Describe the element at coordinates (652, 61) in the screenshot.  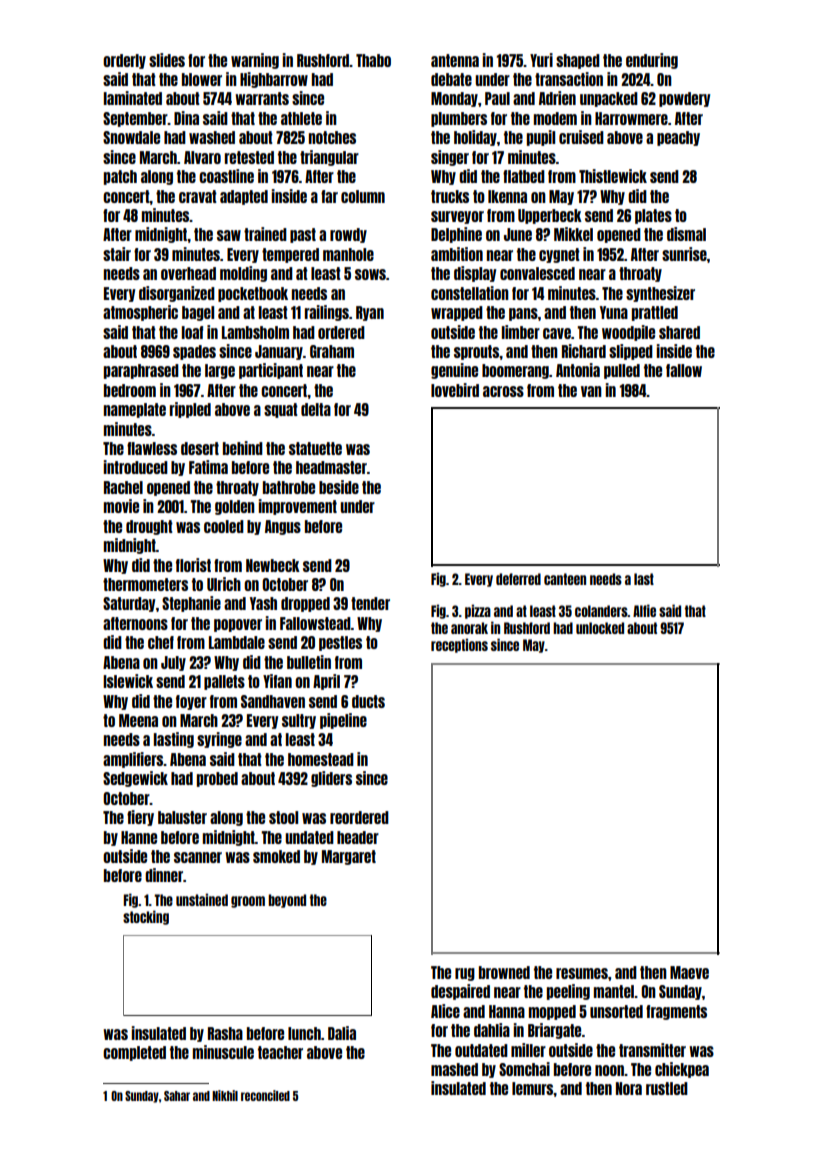
I see `enduring` at that location.
